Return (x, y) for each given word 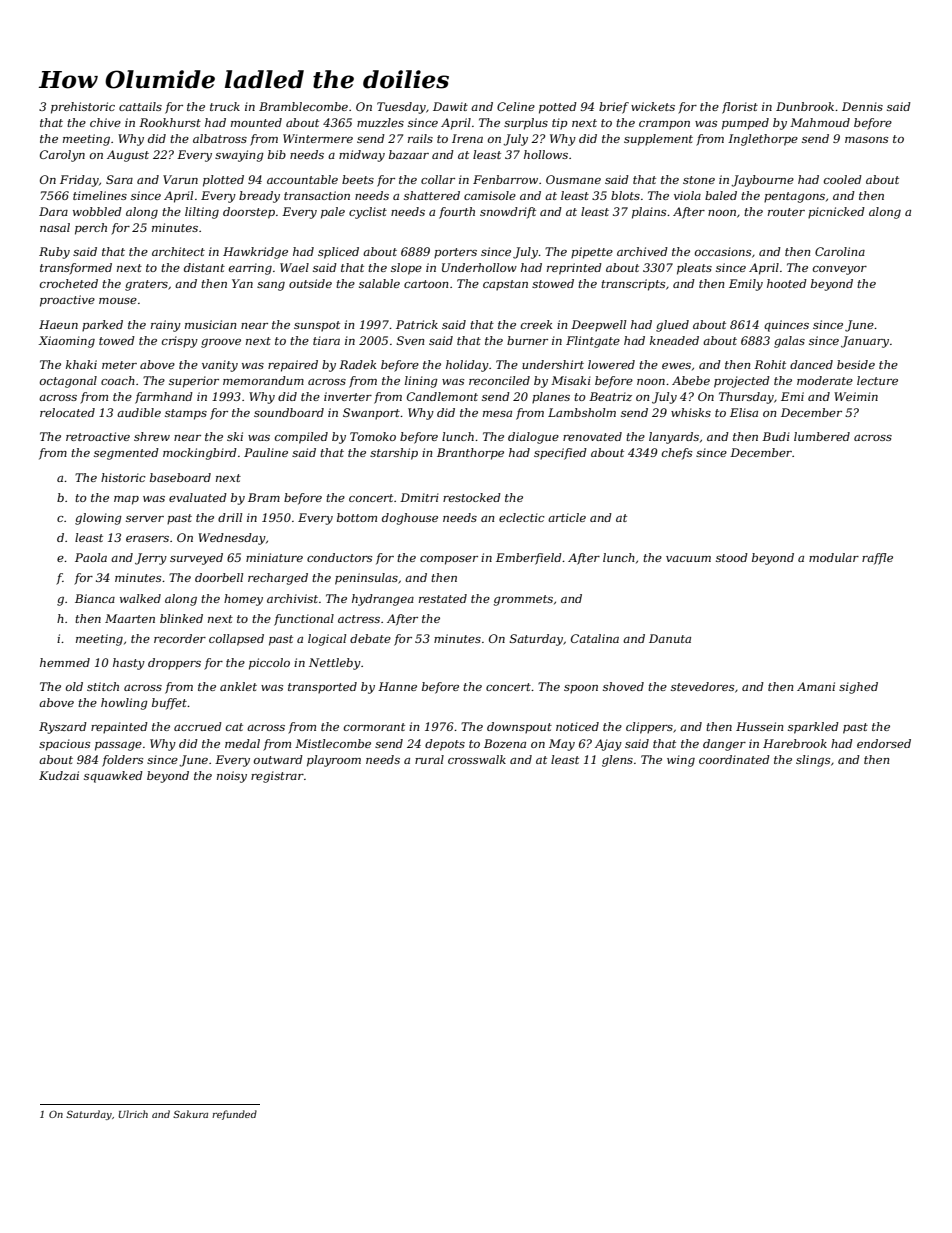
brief (614, 108)
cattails (140, 106)
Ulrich (133, 1114)
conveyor (840, 270)
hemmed (65, 662)
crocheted (69, 283)
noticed (577, 726)
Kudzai (59, 775)
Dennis (862, 106)
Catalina (595, 638)
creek (536, 324)
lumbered (822, 436)
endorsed (884, 743)
